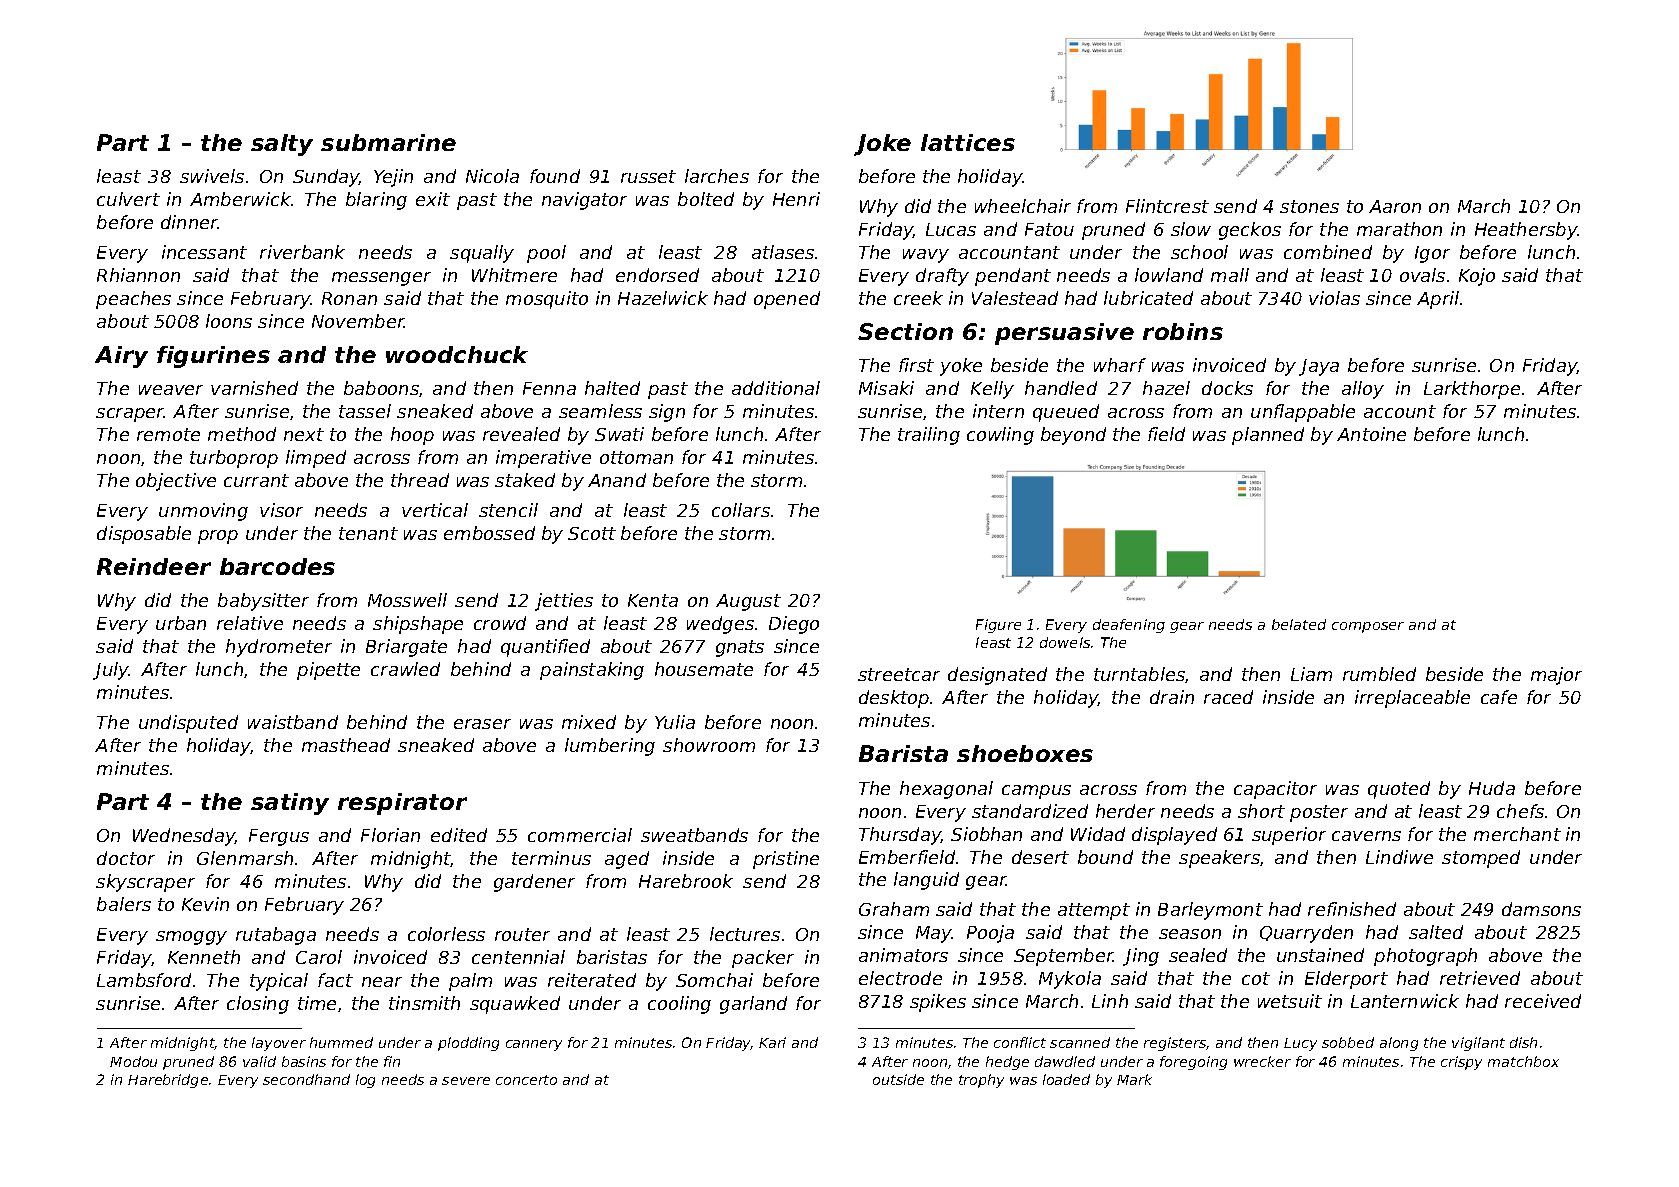  What do you see at coordinates (1228, 697) in the document?
I see `raced` at bounding box center [1228, 697].
